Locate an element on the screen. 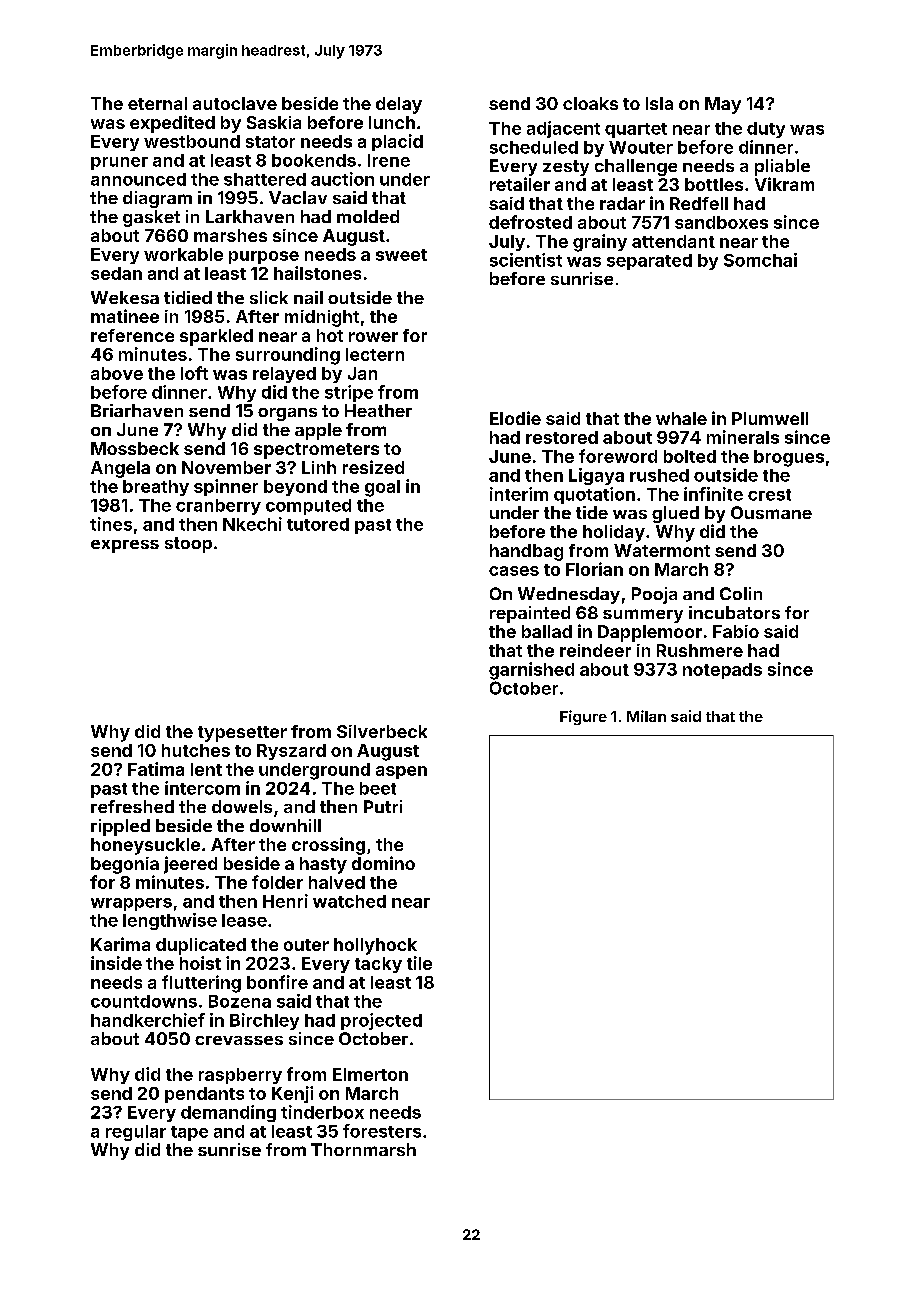  Fatima is located at coordinates (156, 769).
